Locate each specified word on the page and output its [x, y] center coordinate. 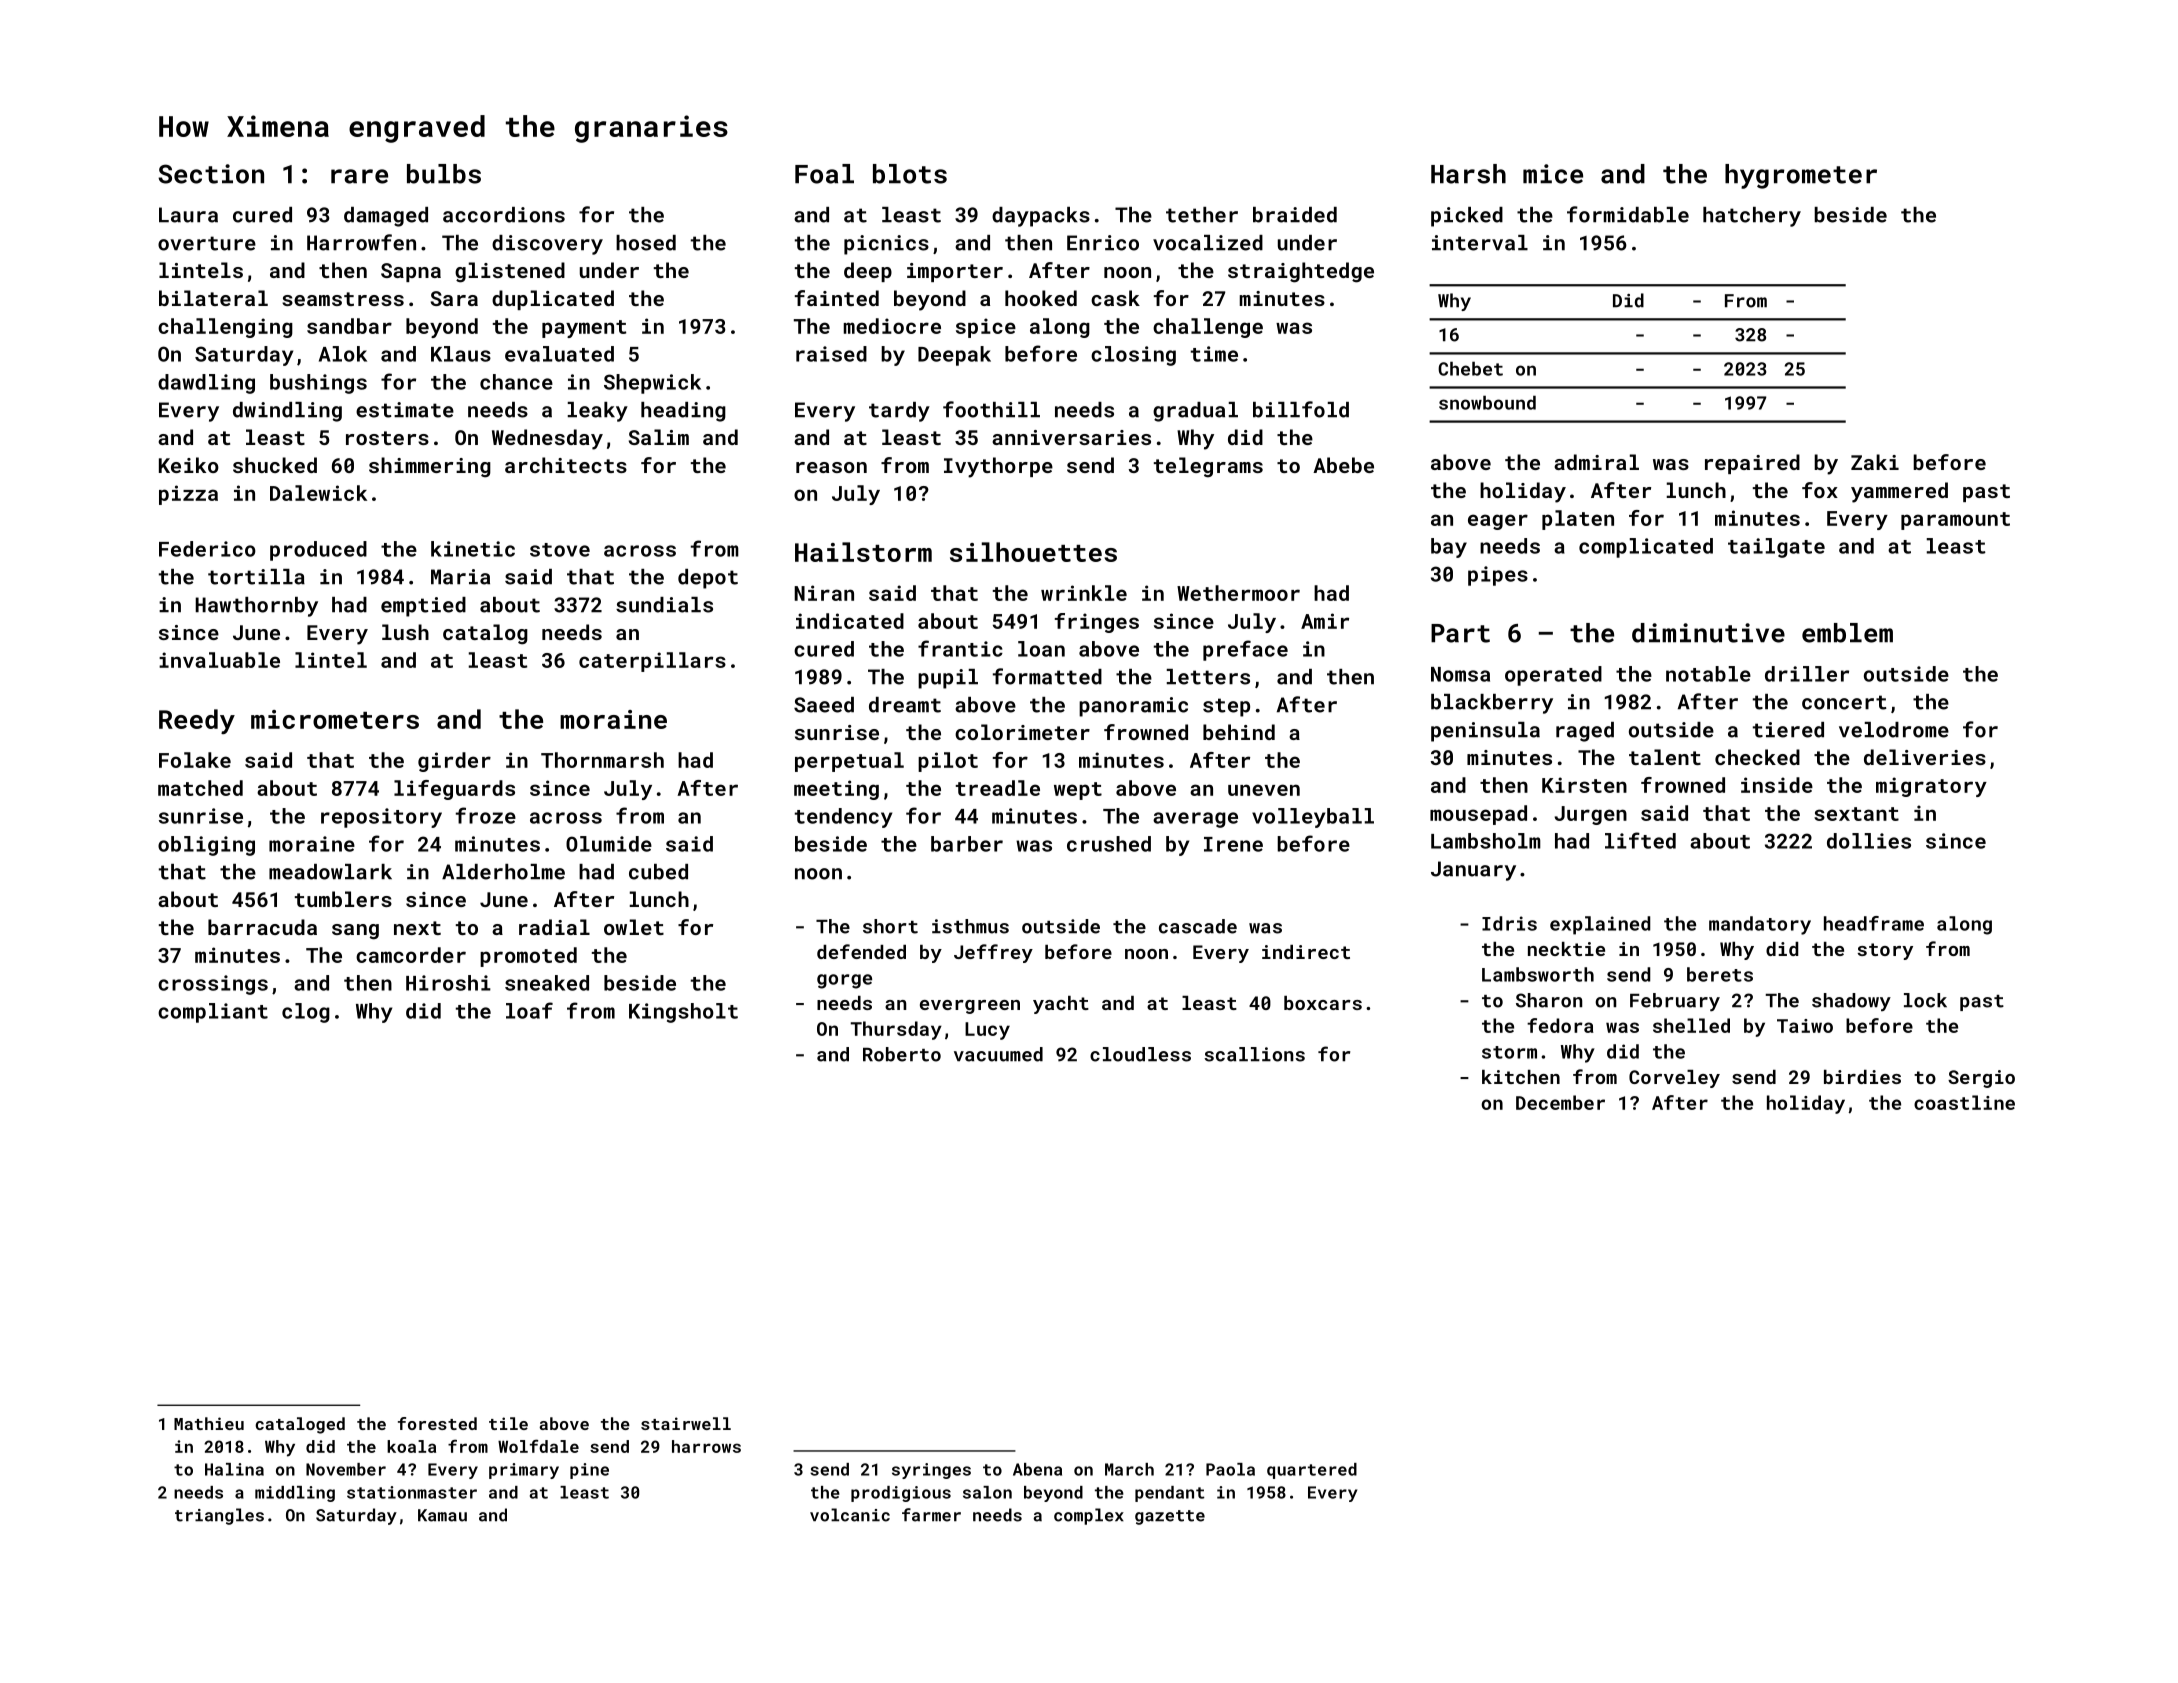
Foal [824, 174]
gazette [1170, 1517]
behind [1239, 732]
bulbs [444, 174]
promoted [528, 957]
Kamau [442, 1515]
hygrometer [1801, 176]
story [1885, 951]
